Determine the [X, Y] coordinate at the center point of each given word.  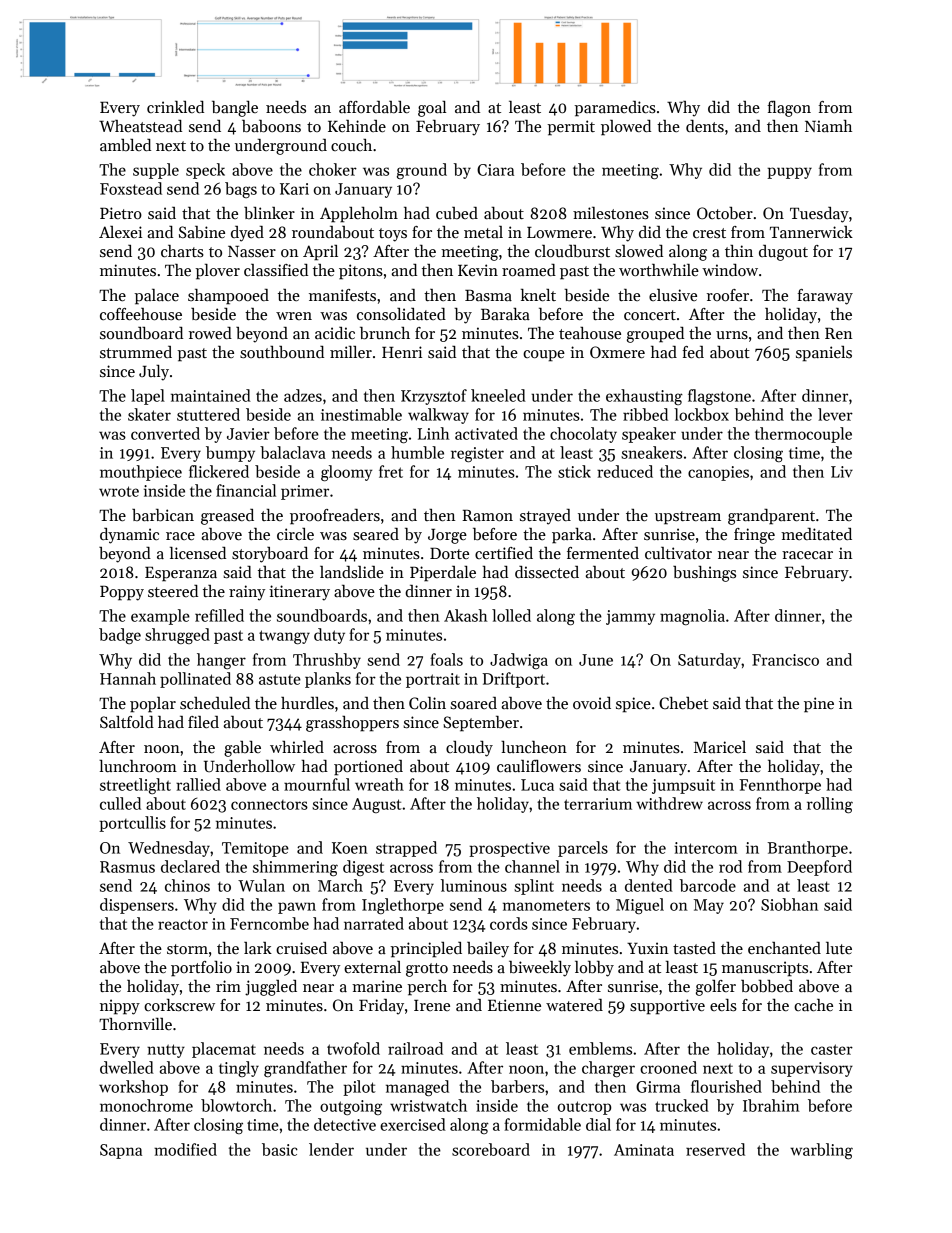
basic [280, 1149]
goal [432, 109]
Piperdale [443, 574]
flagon [789, 109]
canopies [718, 473]
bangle [235, 109]
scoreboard [491, 1149]
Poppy [122, 593]
